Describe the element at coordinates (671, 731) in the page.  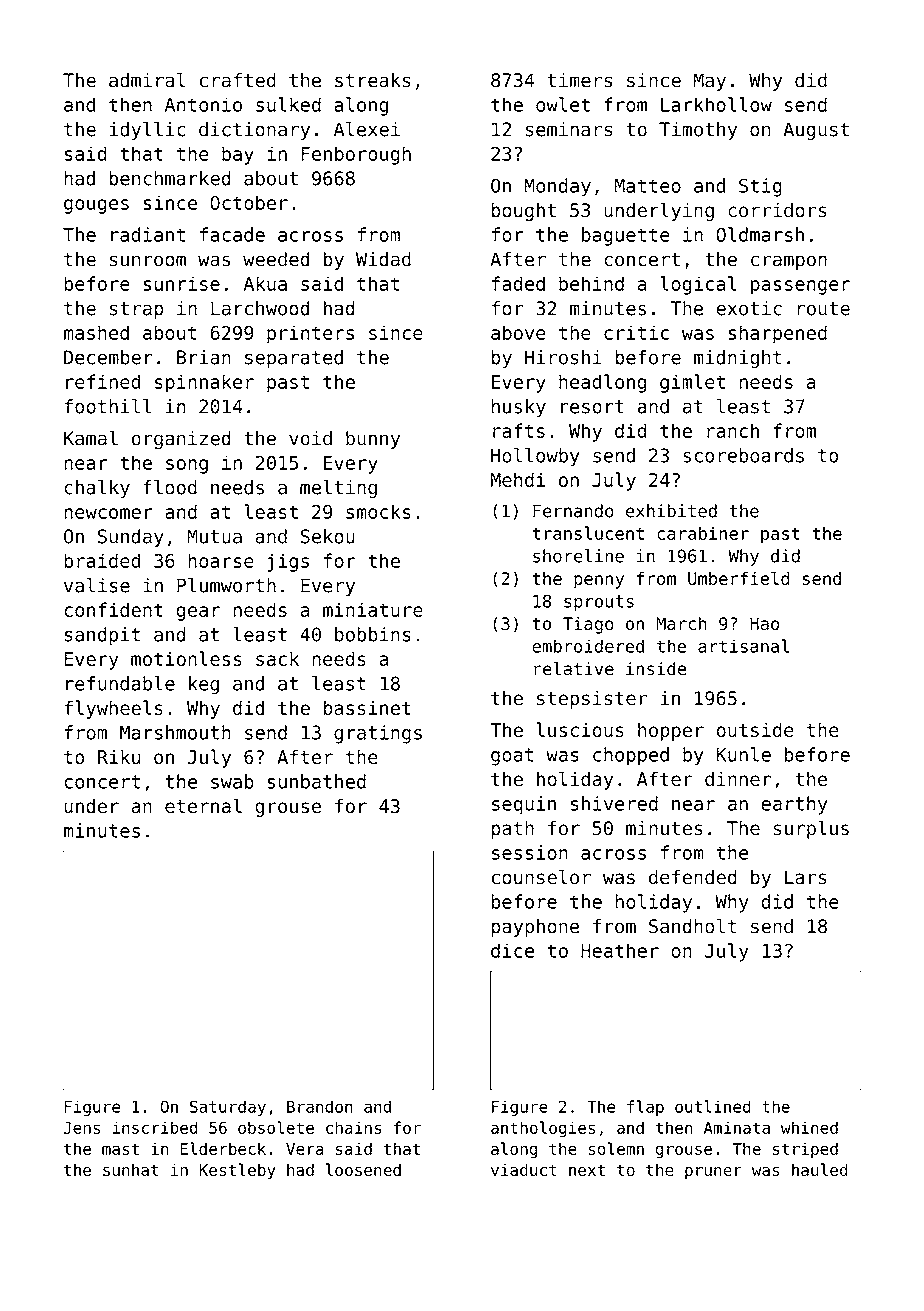
I see `hopper` at that location.
